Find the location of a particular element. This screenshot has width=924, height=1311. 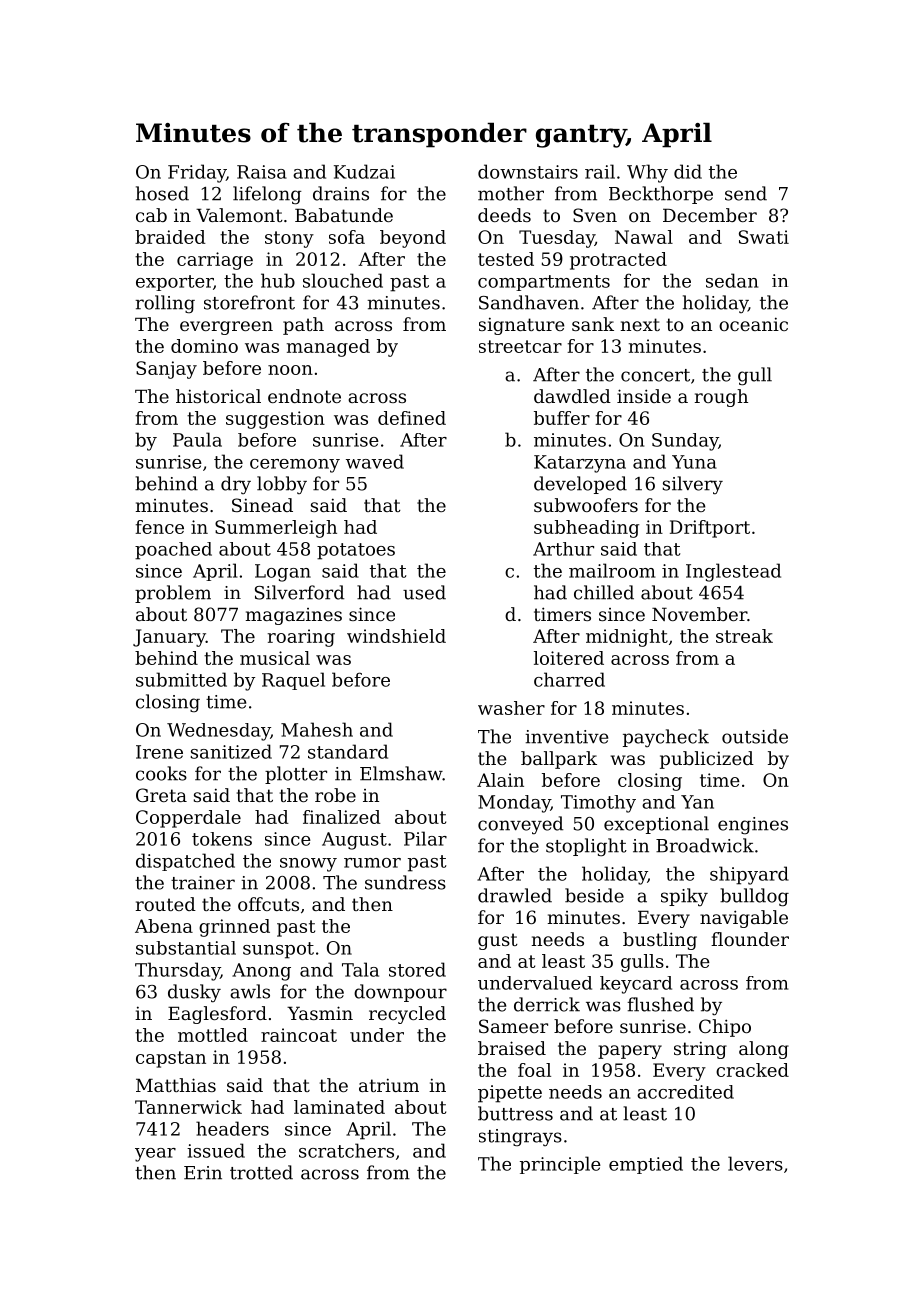

paycheck is located at coordinates (666, 738).
